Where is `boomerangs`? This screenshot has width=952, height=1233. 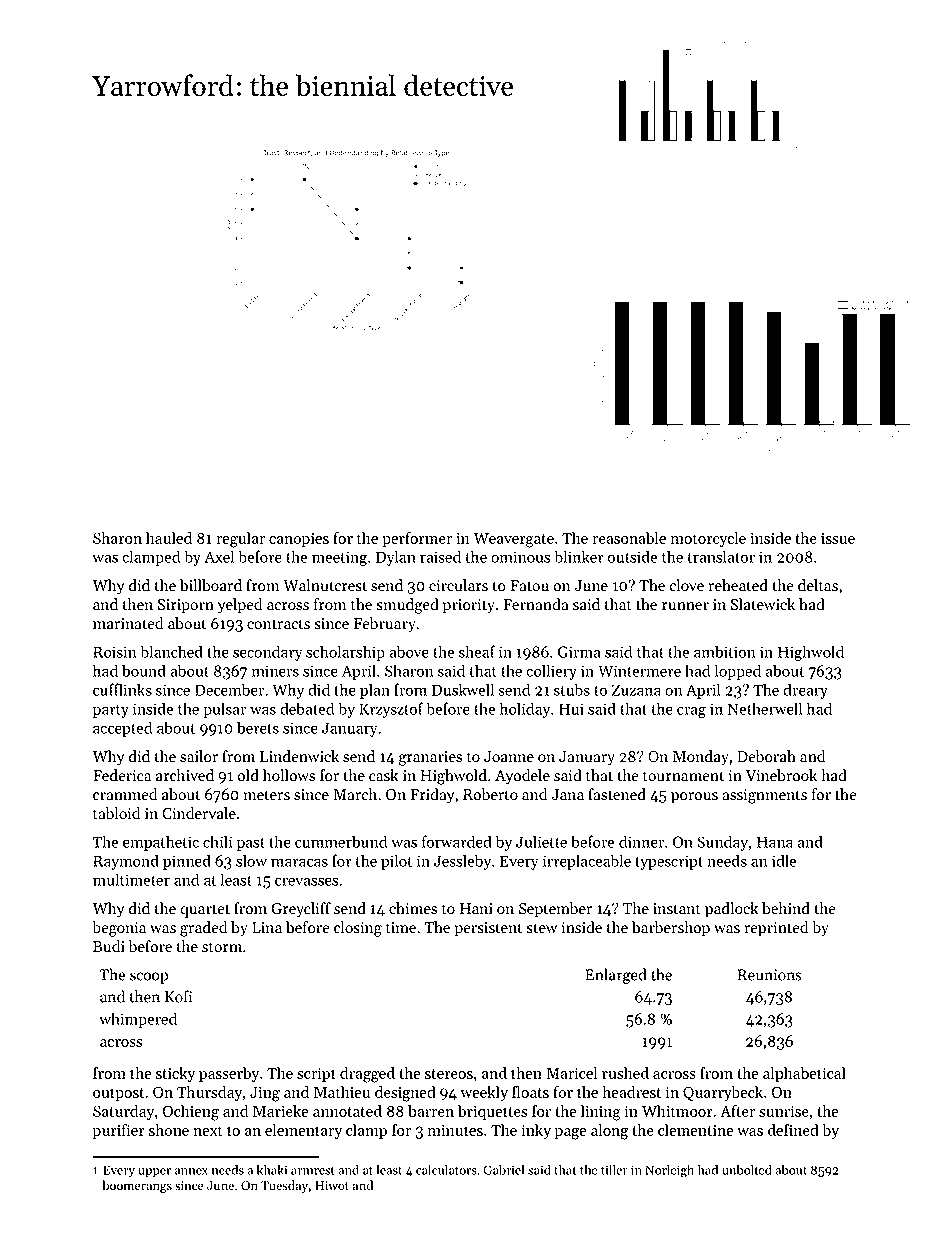 boomerangs is located at coordinates (137, 1186).
